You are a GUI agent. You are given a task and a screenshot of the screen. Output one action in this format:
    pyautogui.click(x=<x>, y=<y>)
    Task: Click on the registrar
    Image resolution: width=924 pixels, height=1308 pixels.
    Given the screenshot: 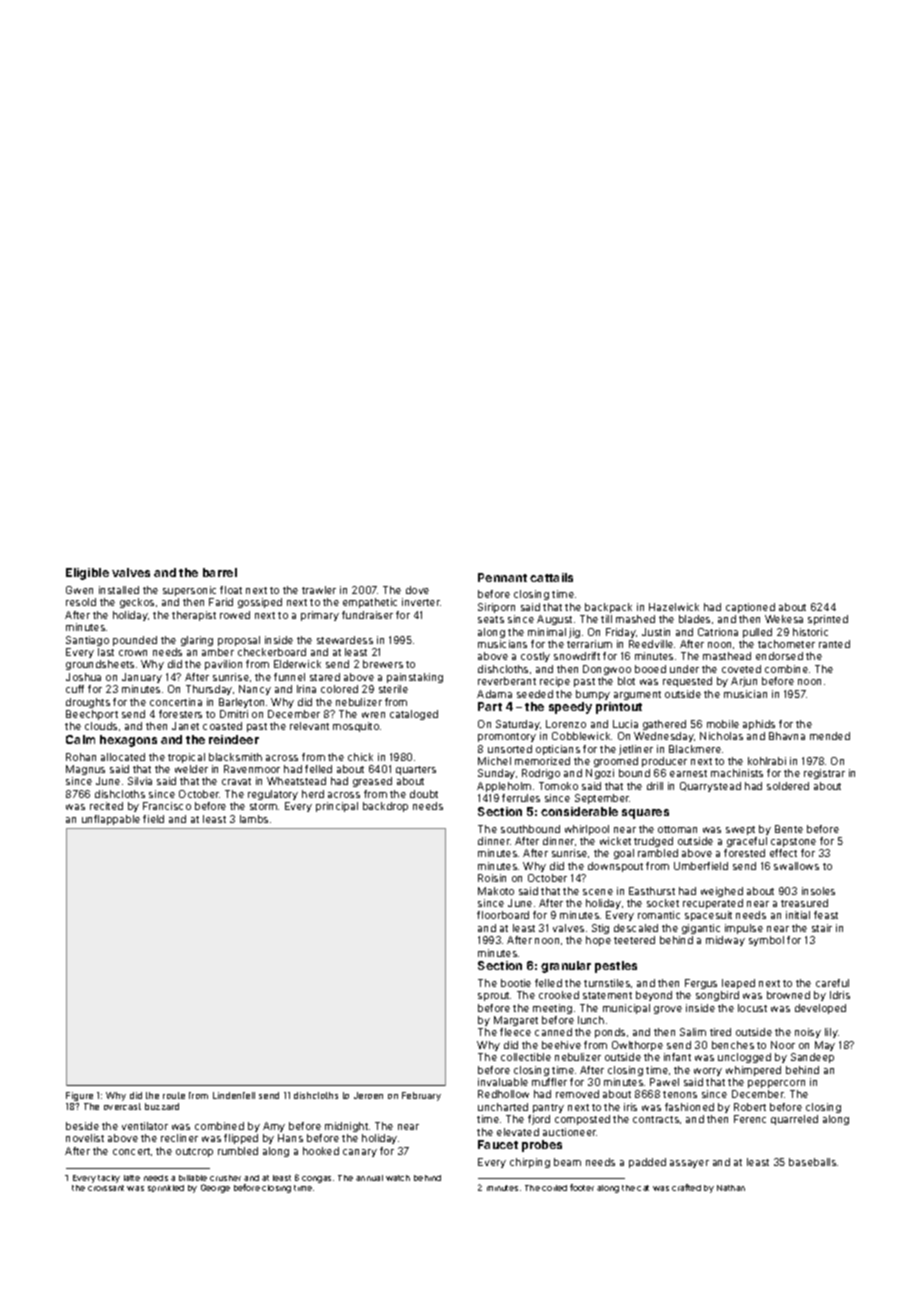 What is the action you would take?
    pyautogui.click(x=824, y=774)
